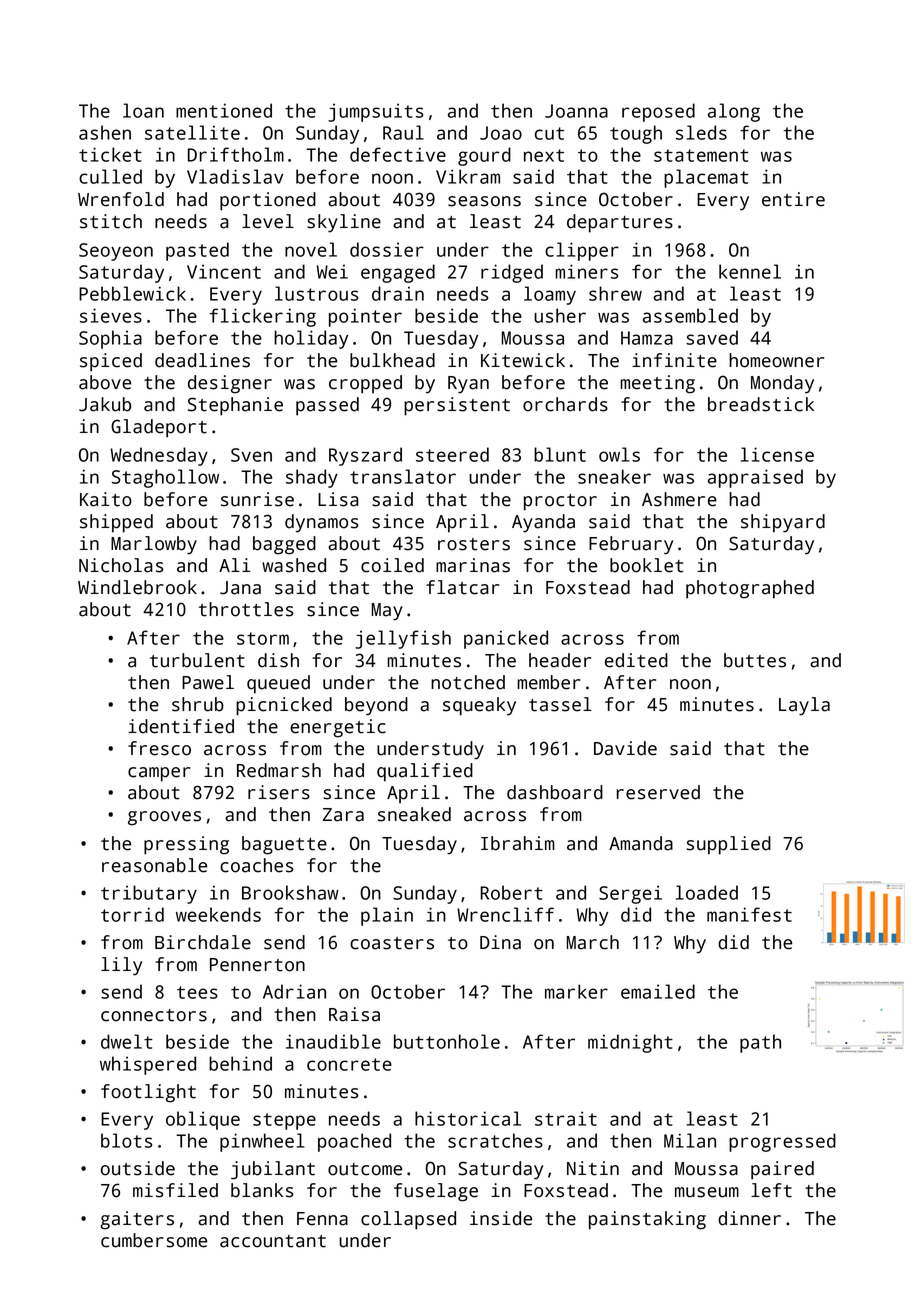  I want to click on Pebblewick, so click(132, 293).
